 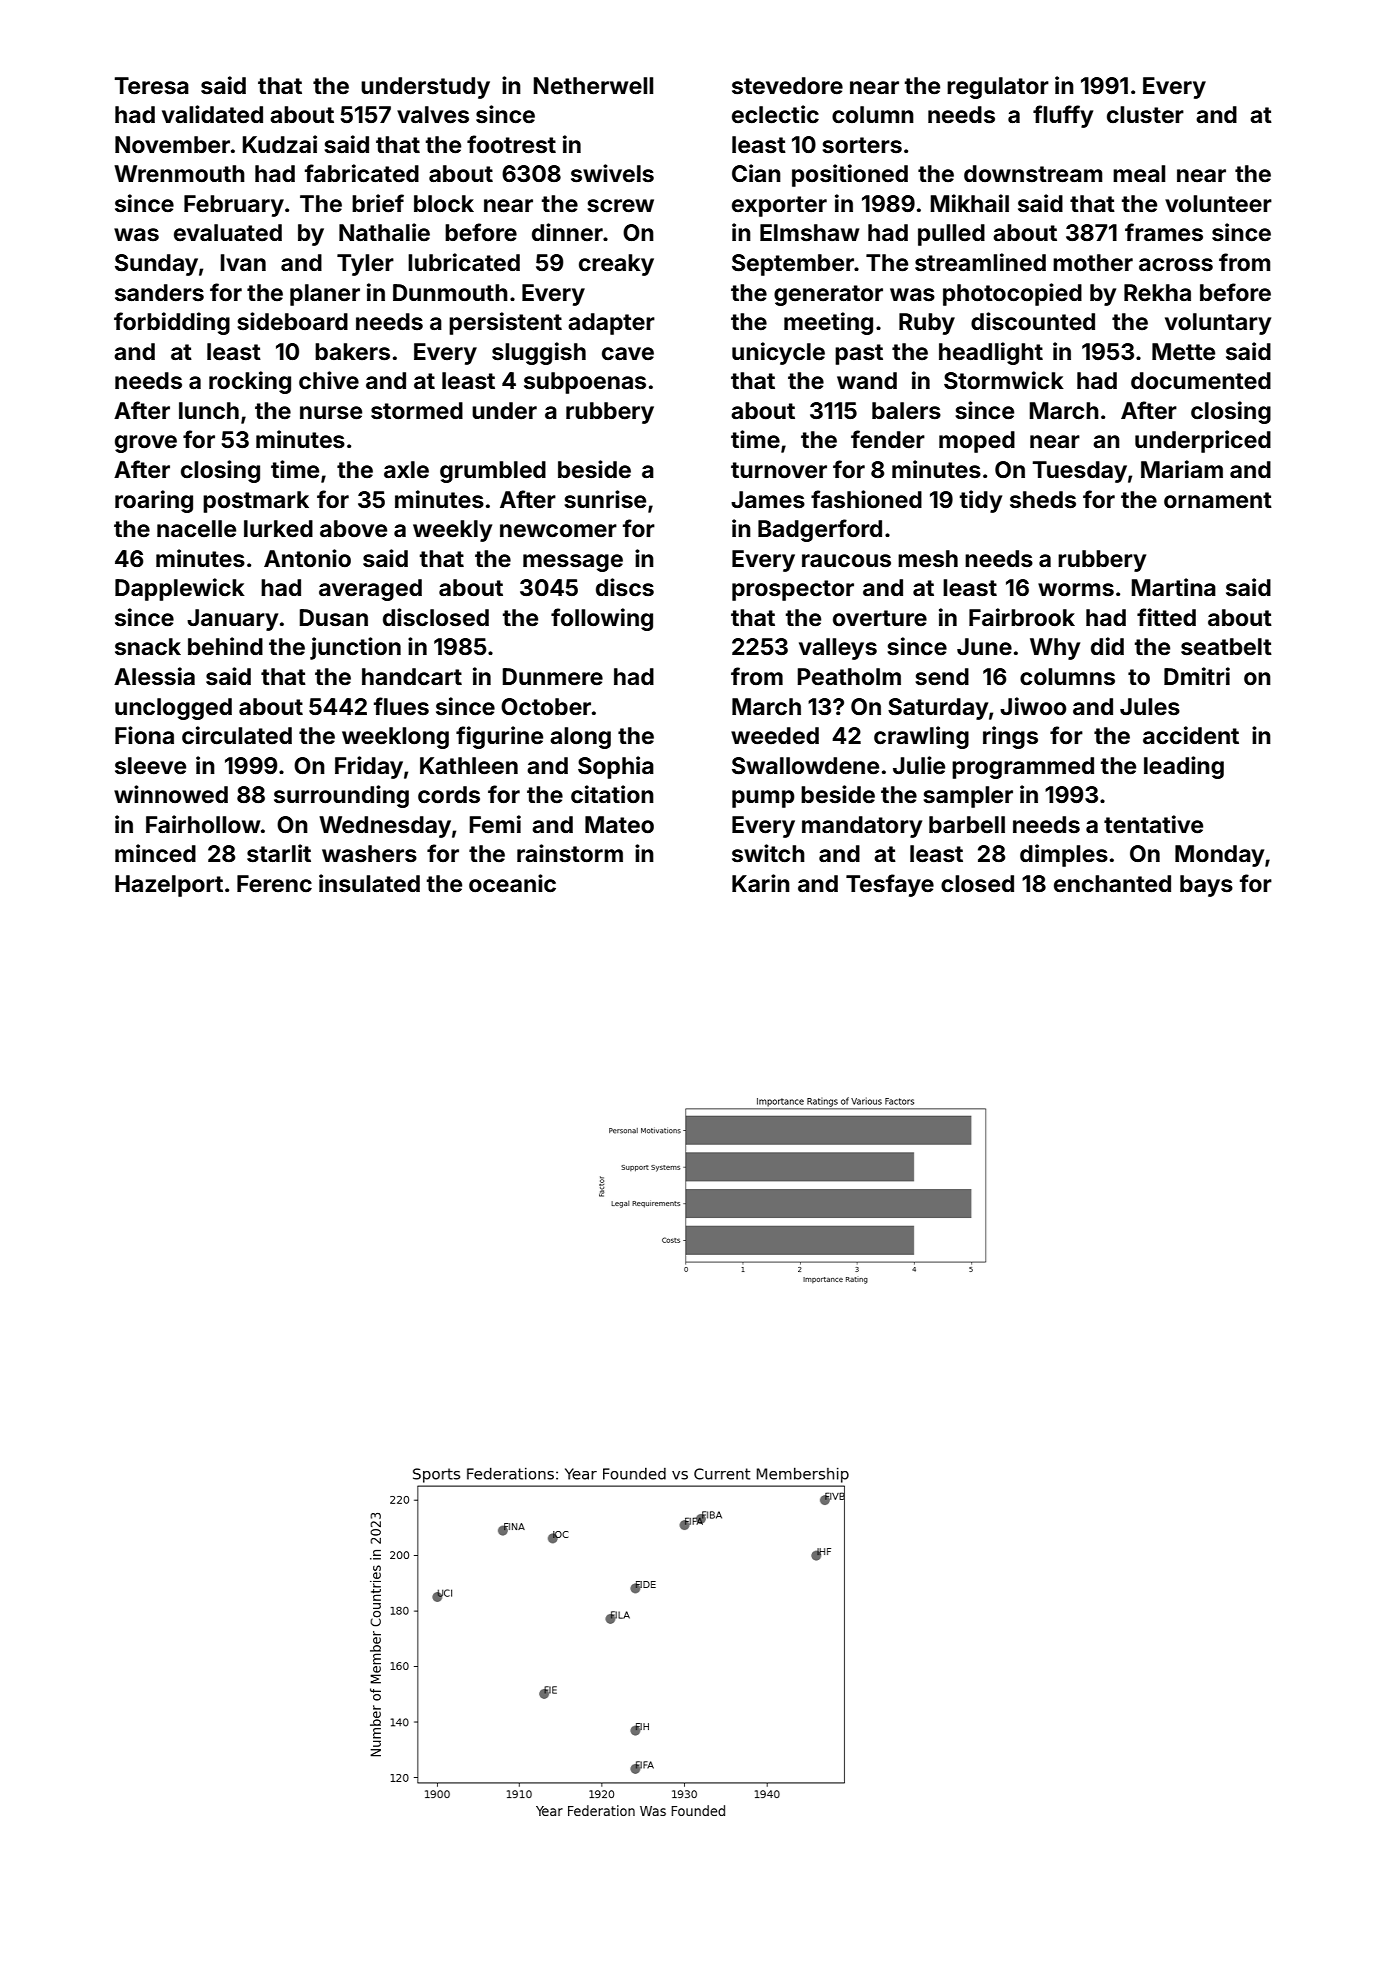 What do you see at coordinates (593, 86) in the document?
I see `Netherwell` at bounding box center [593, 86].
